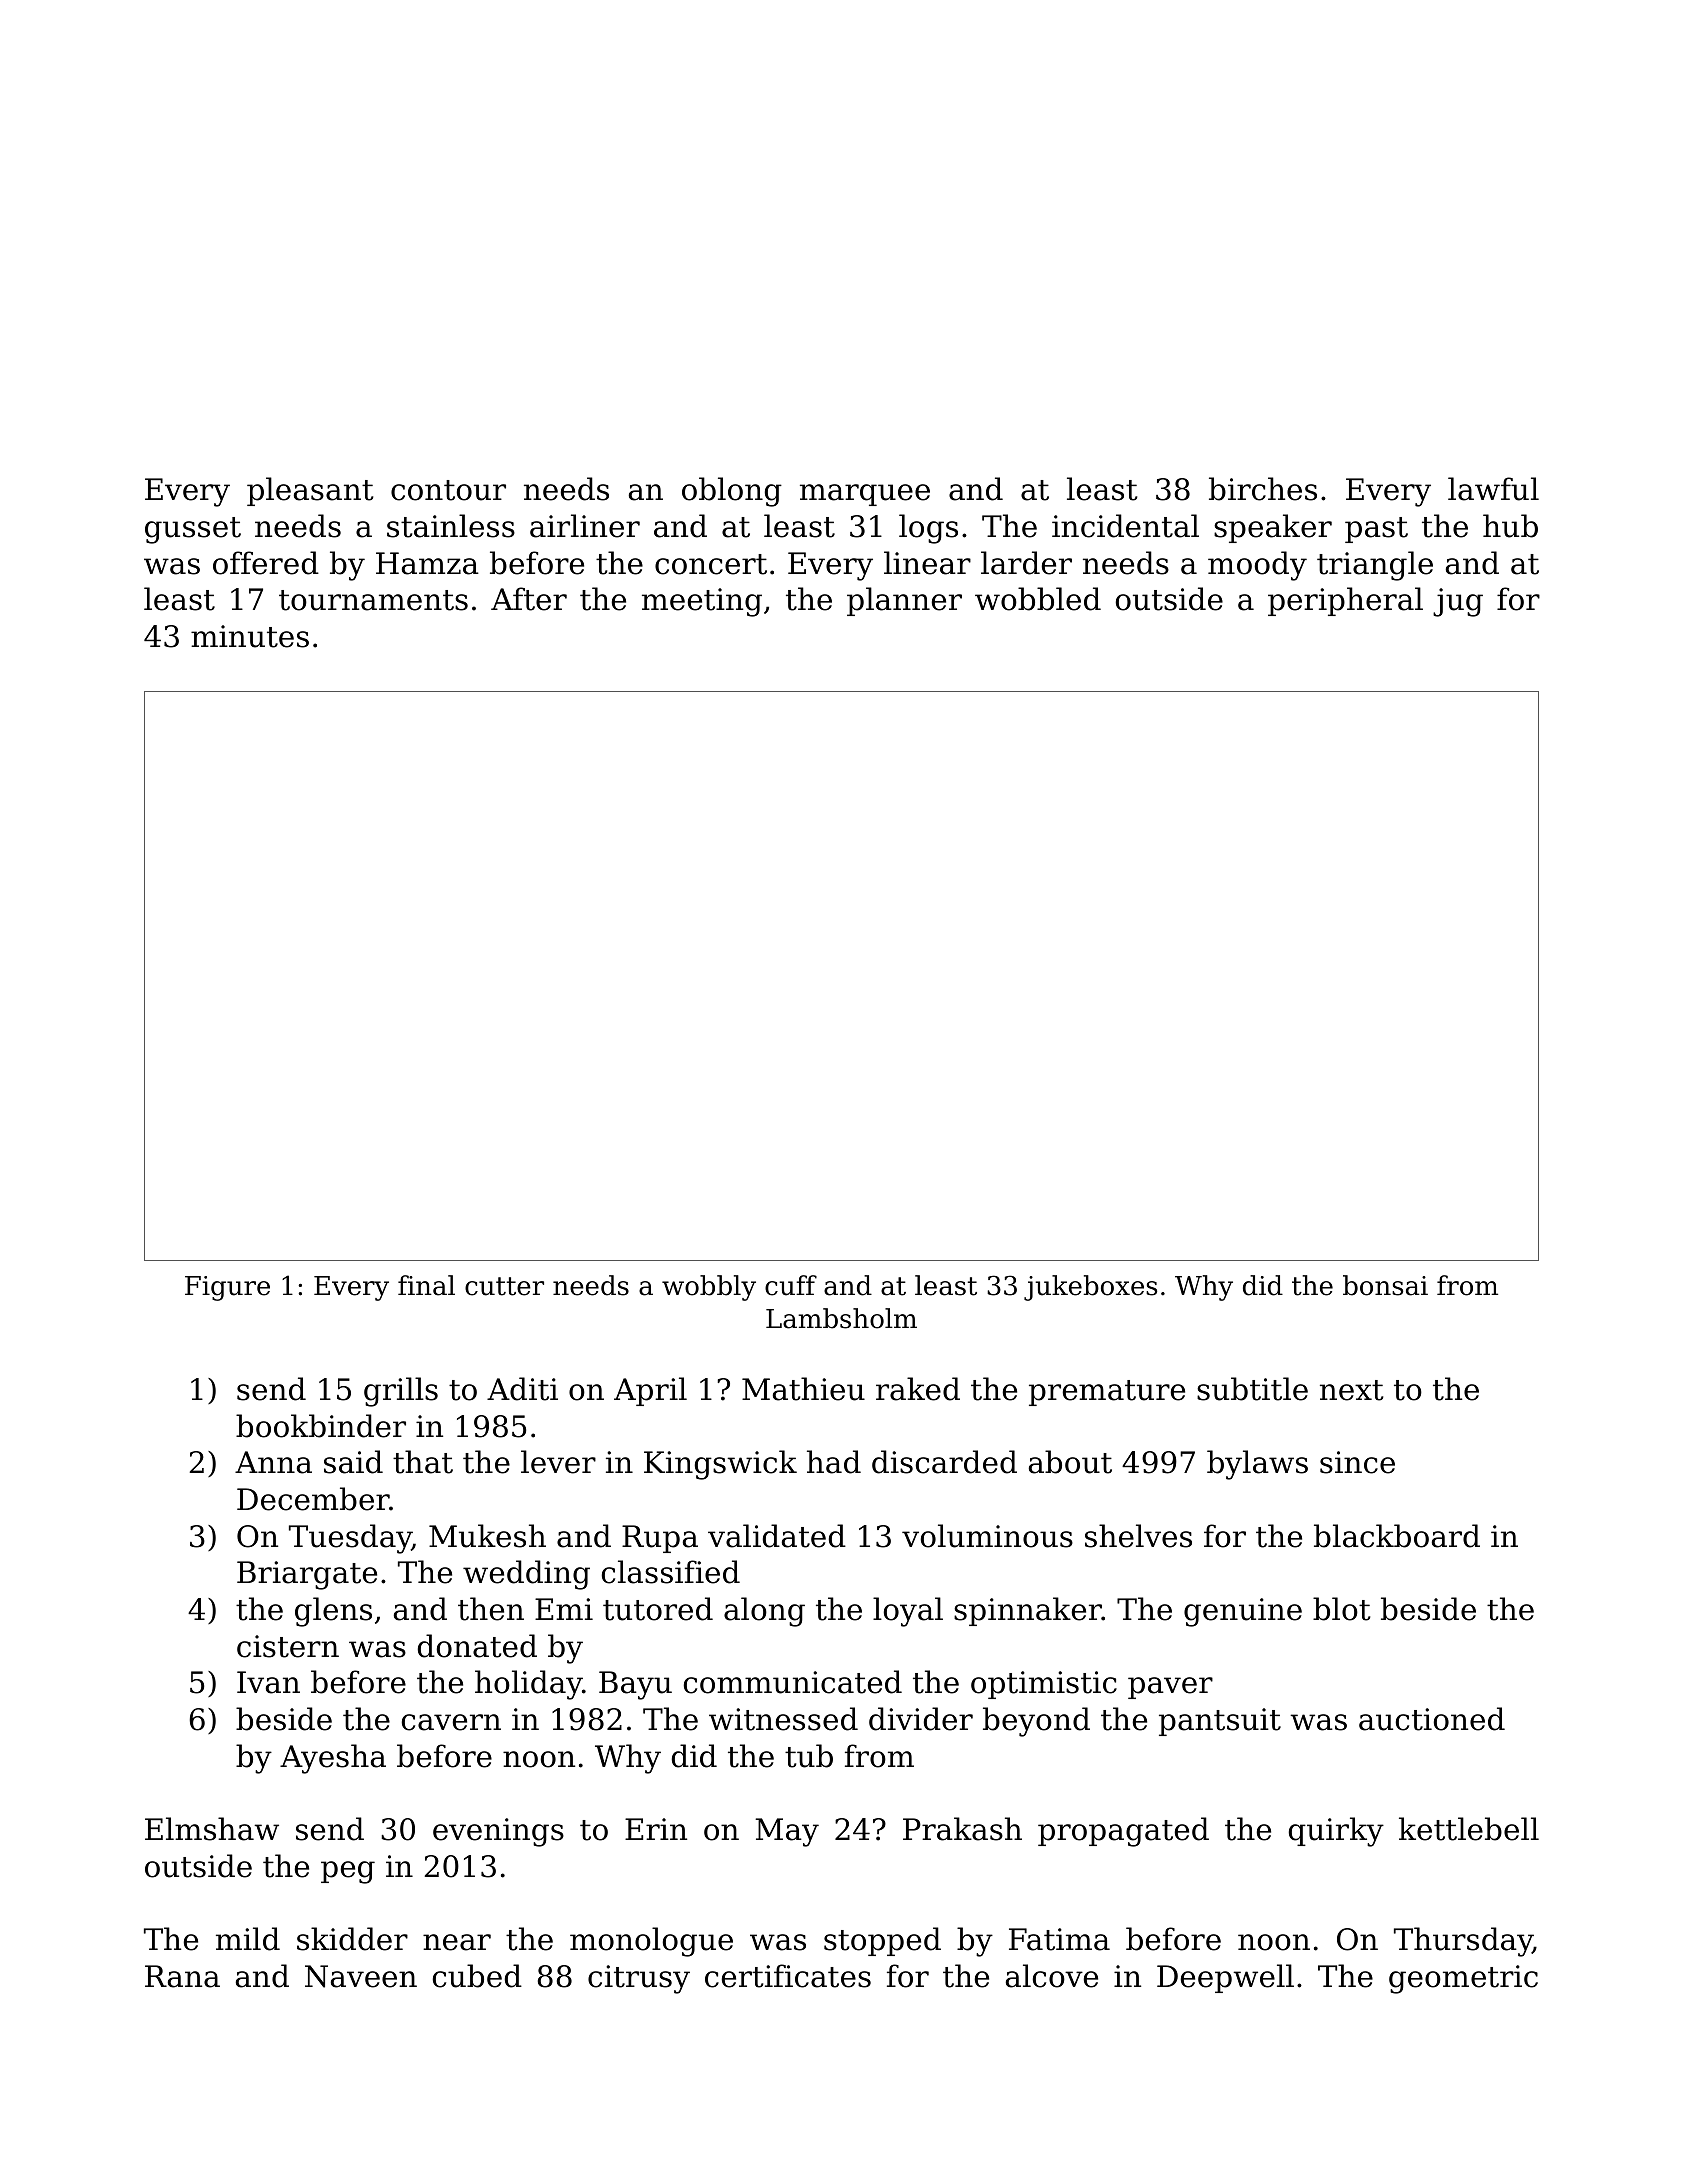 The width and height of the screenshot is (1683, 2178). What do you see at coordinates (522, 1389) in the screenshot?
I see `Aditi` at bounding box center [522, 1389].
